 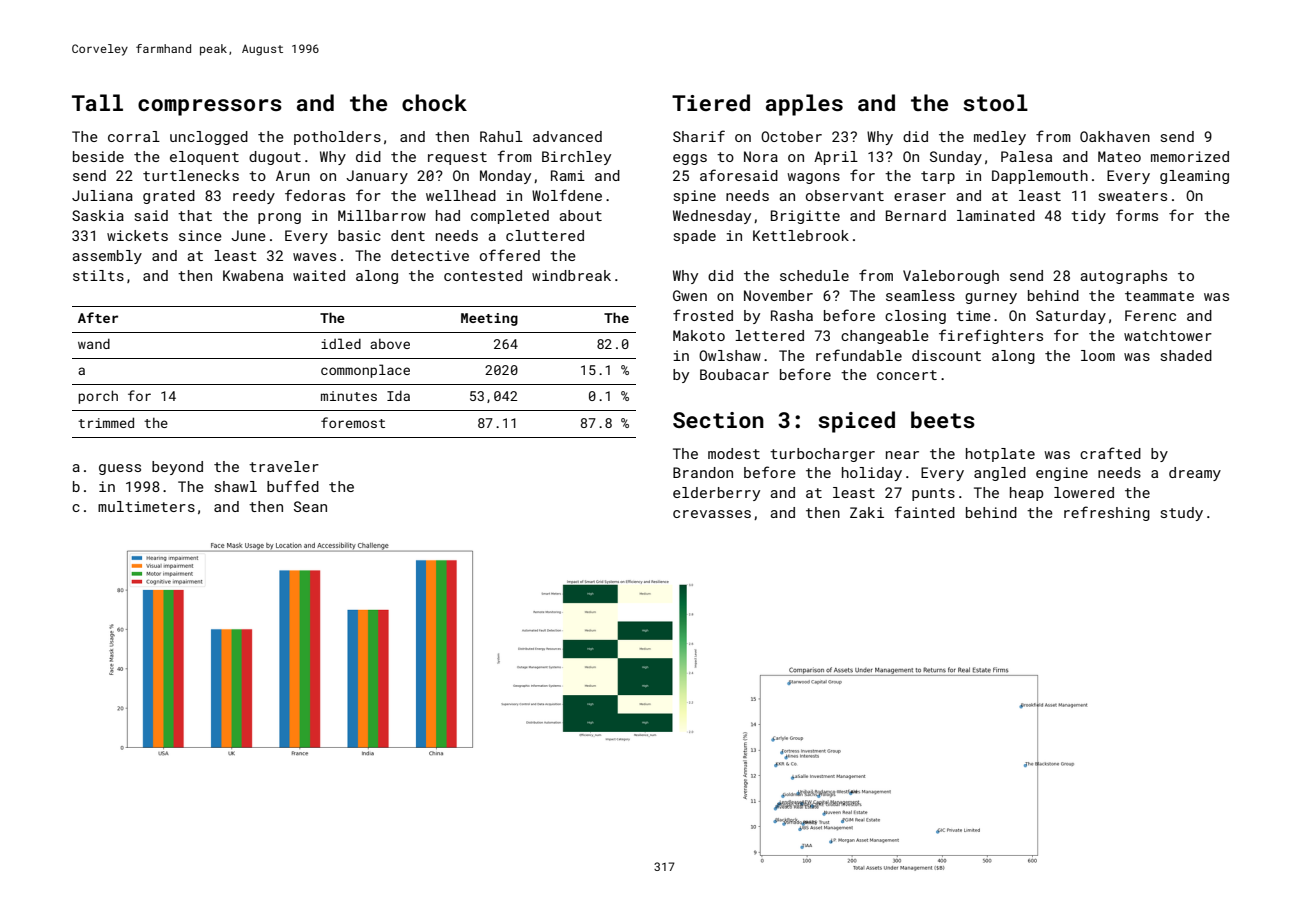 What do you see at coordinates (995, 102) in the screenshot?
I see `stool` at bounding box center [995, 102].
